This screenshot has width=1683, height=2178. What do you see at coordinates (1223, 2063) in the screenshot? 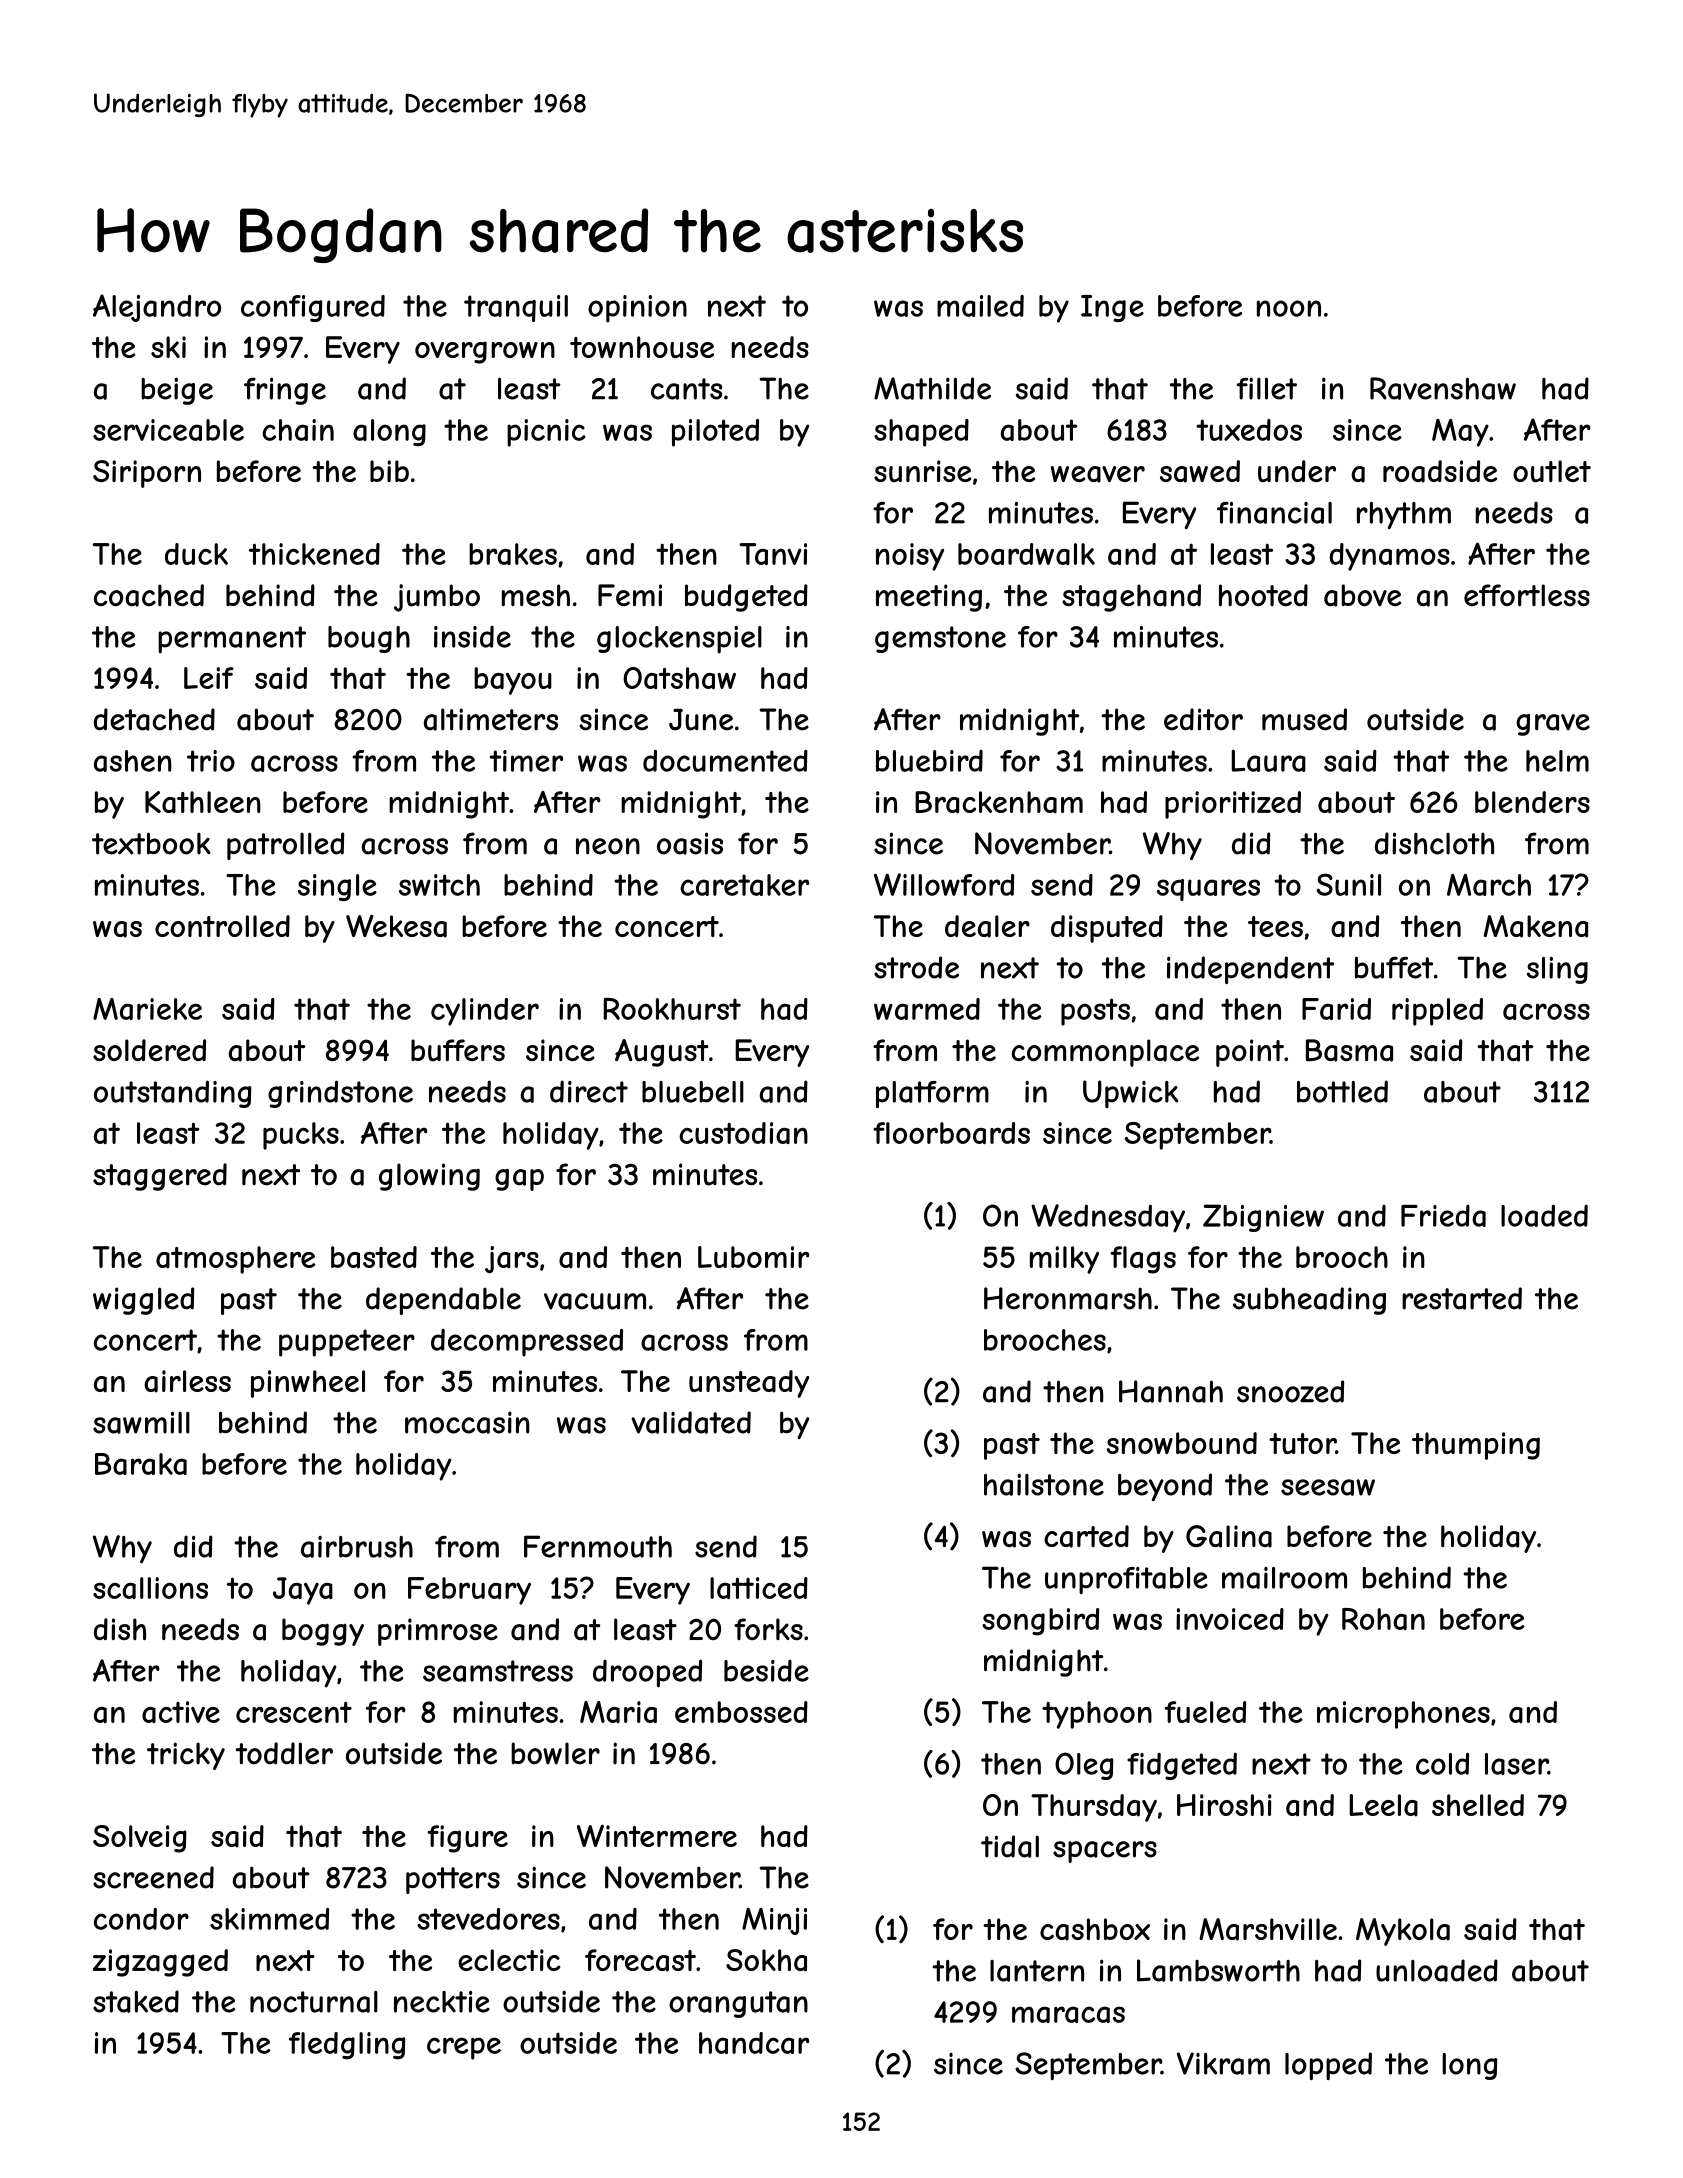
I see `Vikram` at bounding box center [1223, 2063].
